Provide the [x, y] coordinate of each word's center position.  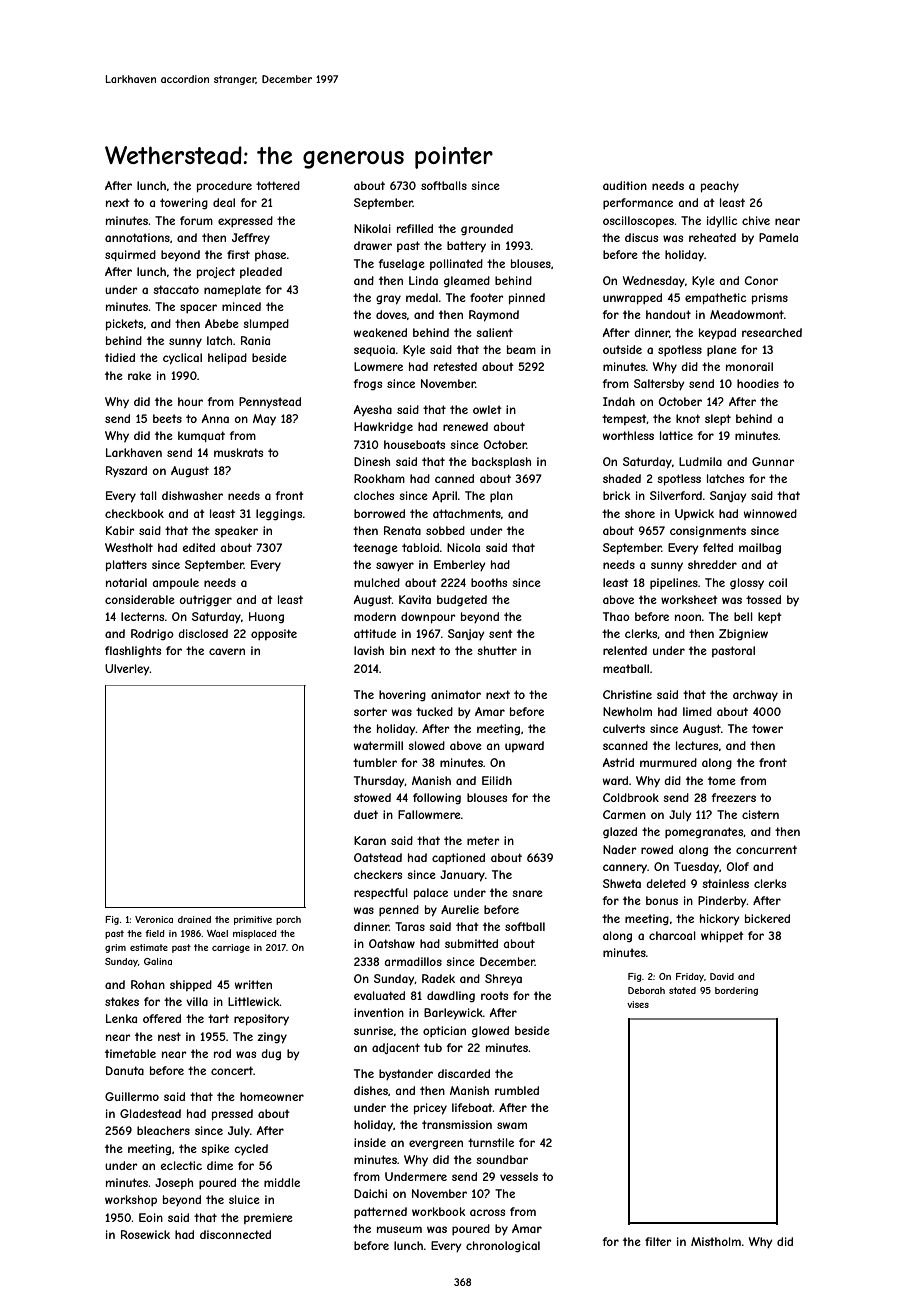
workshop [131, 1200]
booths [489, 582]
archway [755, 696]
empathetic [716, 298]
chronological [503, 1247]
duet [366, 814]
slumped [266, 324]
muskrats [238, 452]
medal [422, 297]
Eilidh [497, 780]
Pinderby [722, 901]
